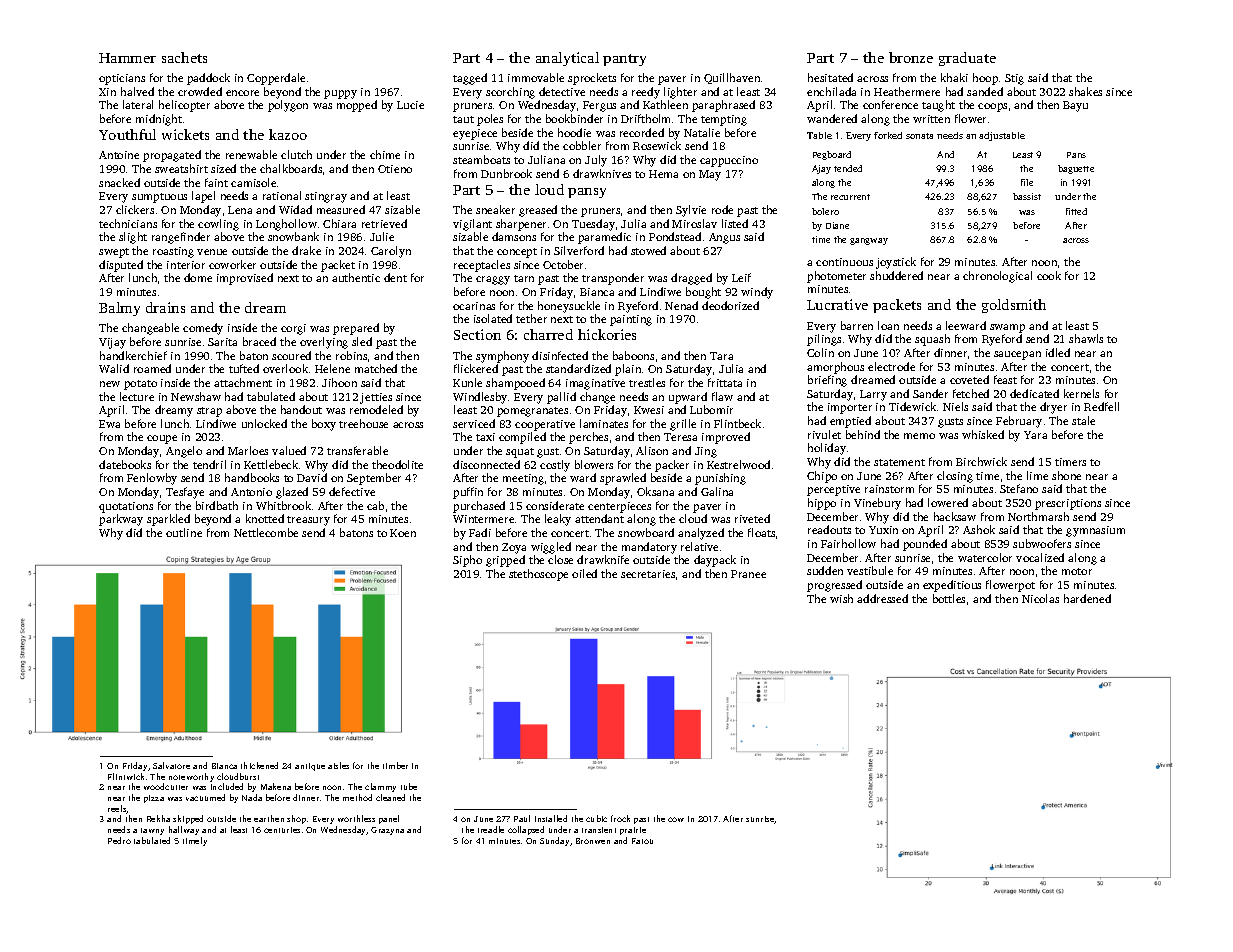  Describe the element at coordinates (186, 265) in the screenshot. I see `interior` at that location.
